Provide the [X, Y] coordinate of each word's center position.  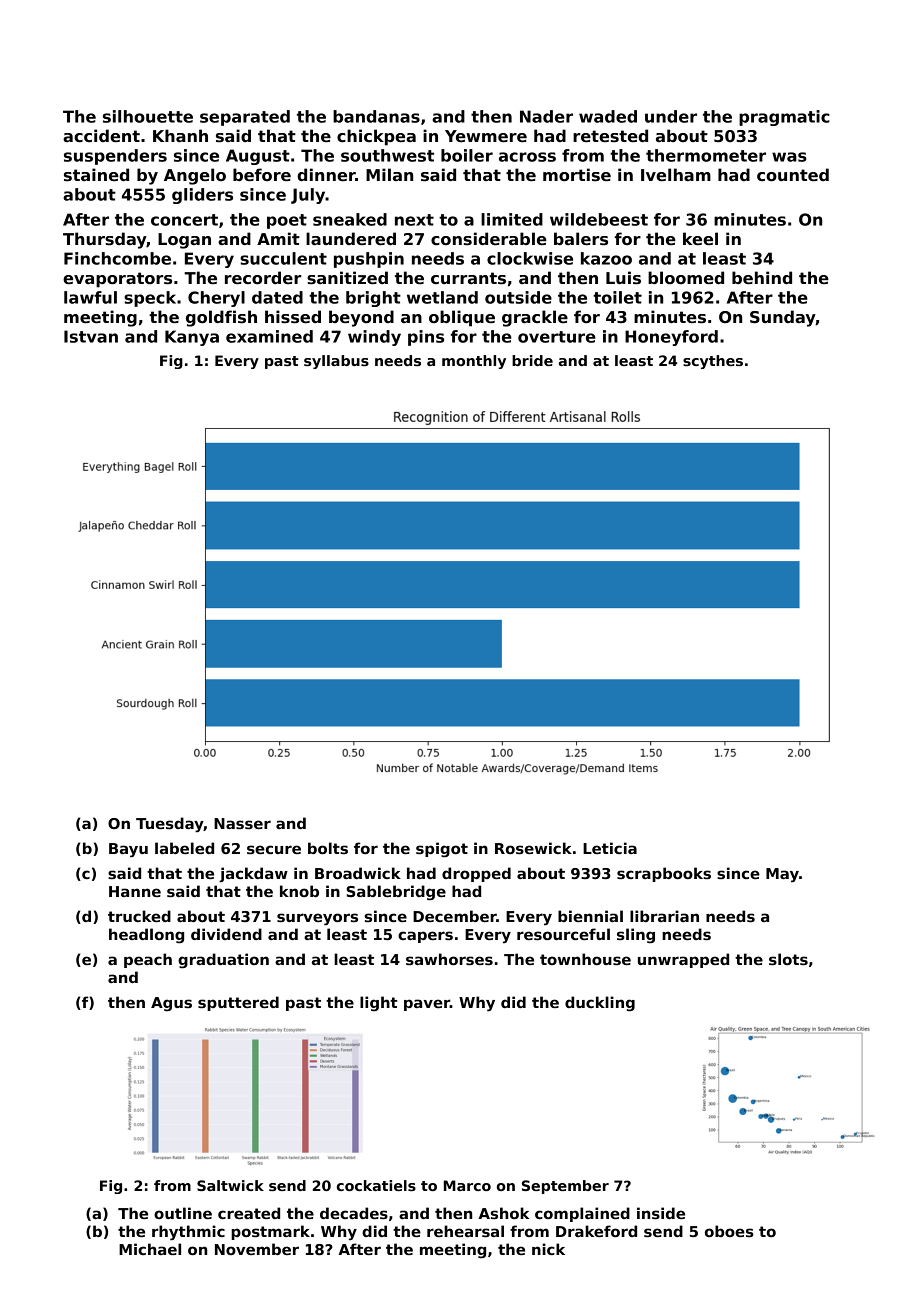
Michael [150, 1249]
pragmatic [784, 118]
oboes [729, 1231]
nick [548, 1249]
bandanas [376, 116]
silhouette [148, 116]
